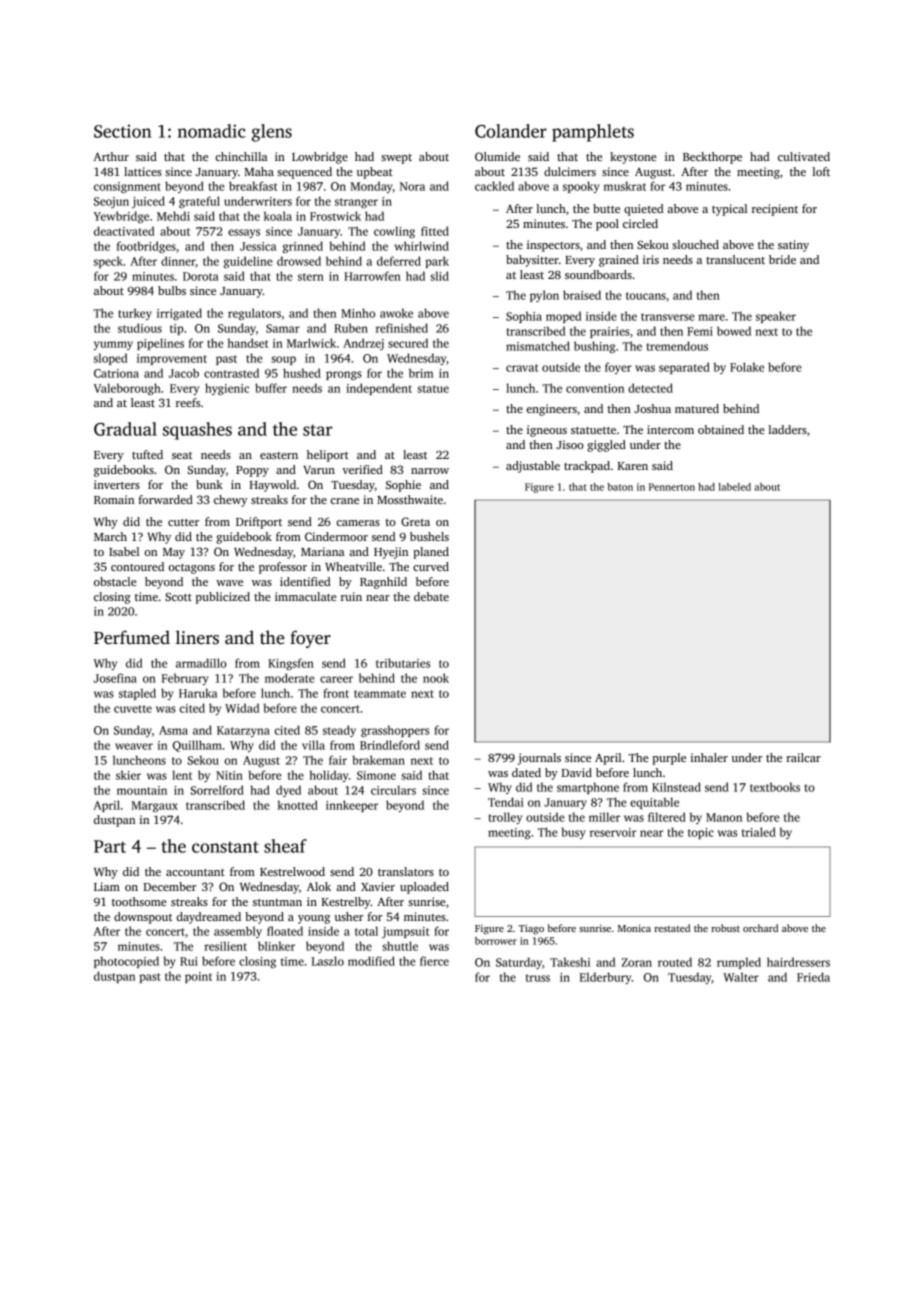 This page has height=1308, width=924. What do you see at coordinates (198, 977) in the page?
I see `point` at bounding box center [198, 977].
